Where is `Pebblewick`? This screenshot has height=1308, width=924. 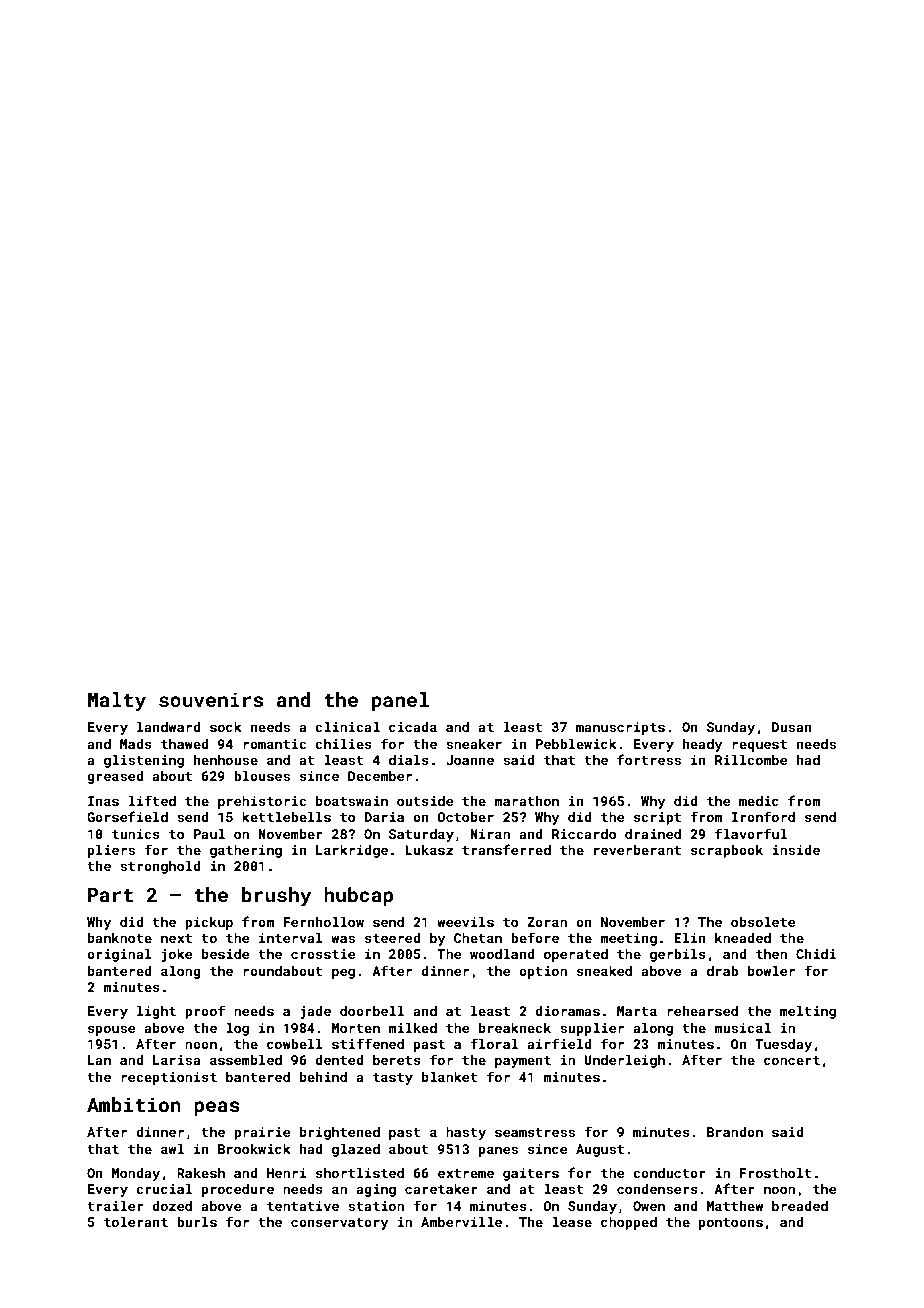 Pebblewick is located at coordinates (576, 744).
